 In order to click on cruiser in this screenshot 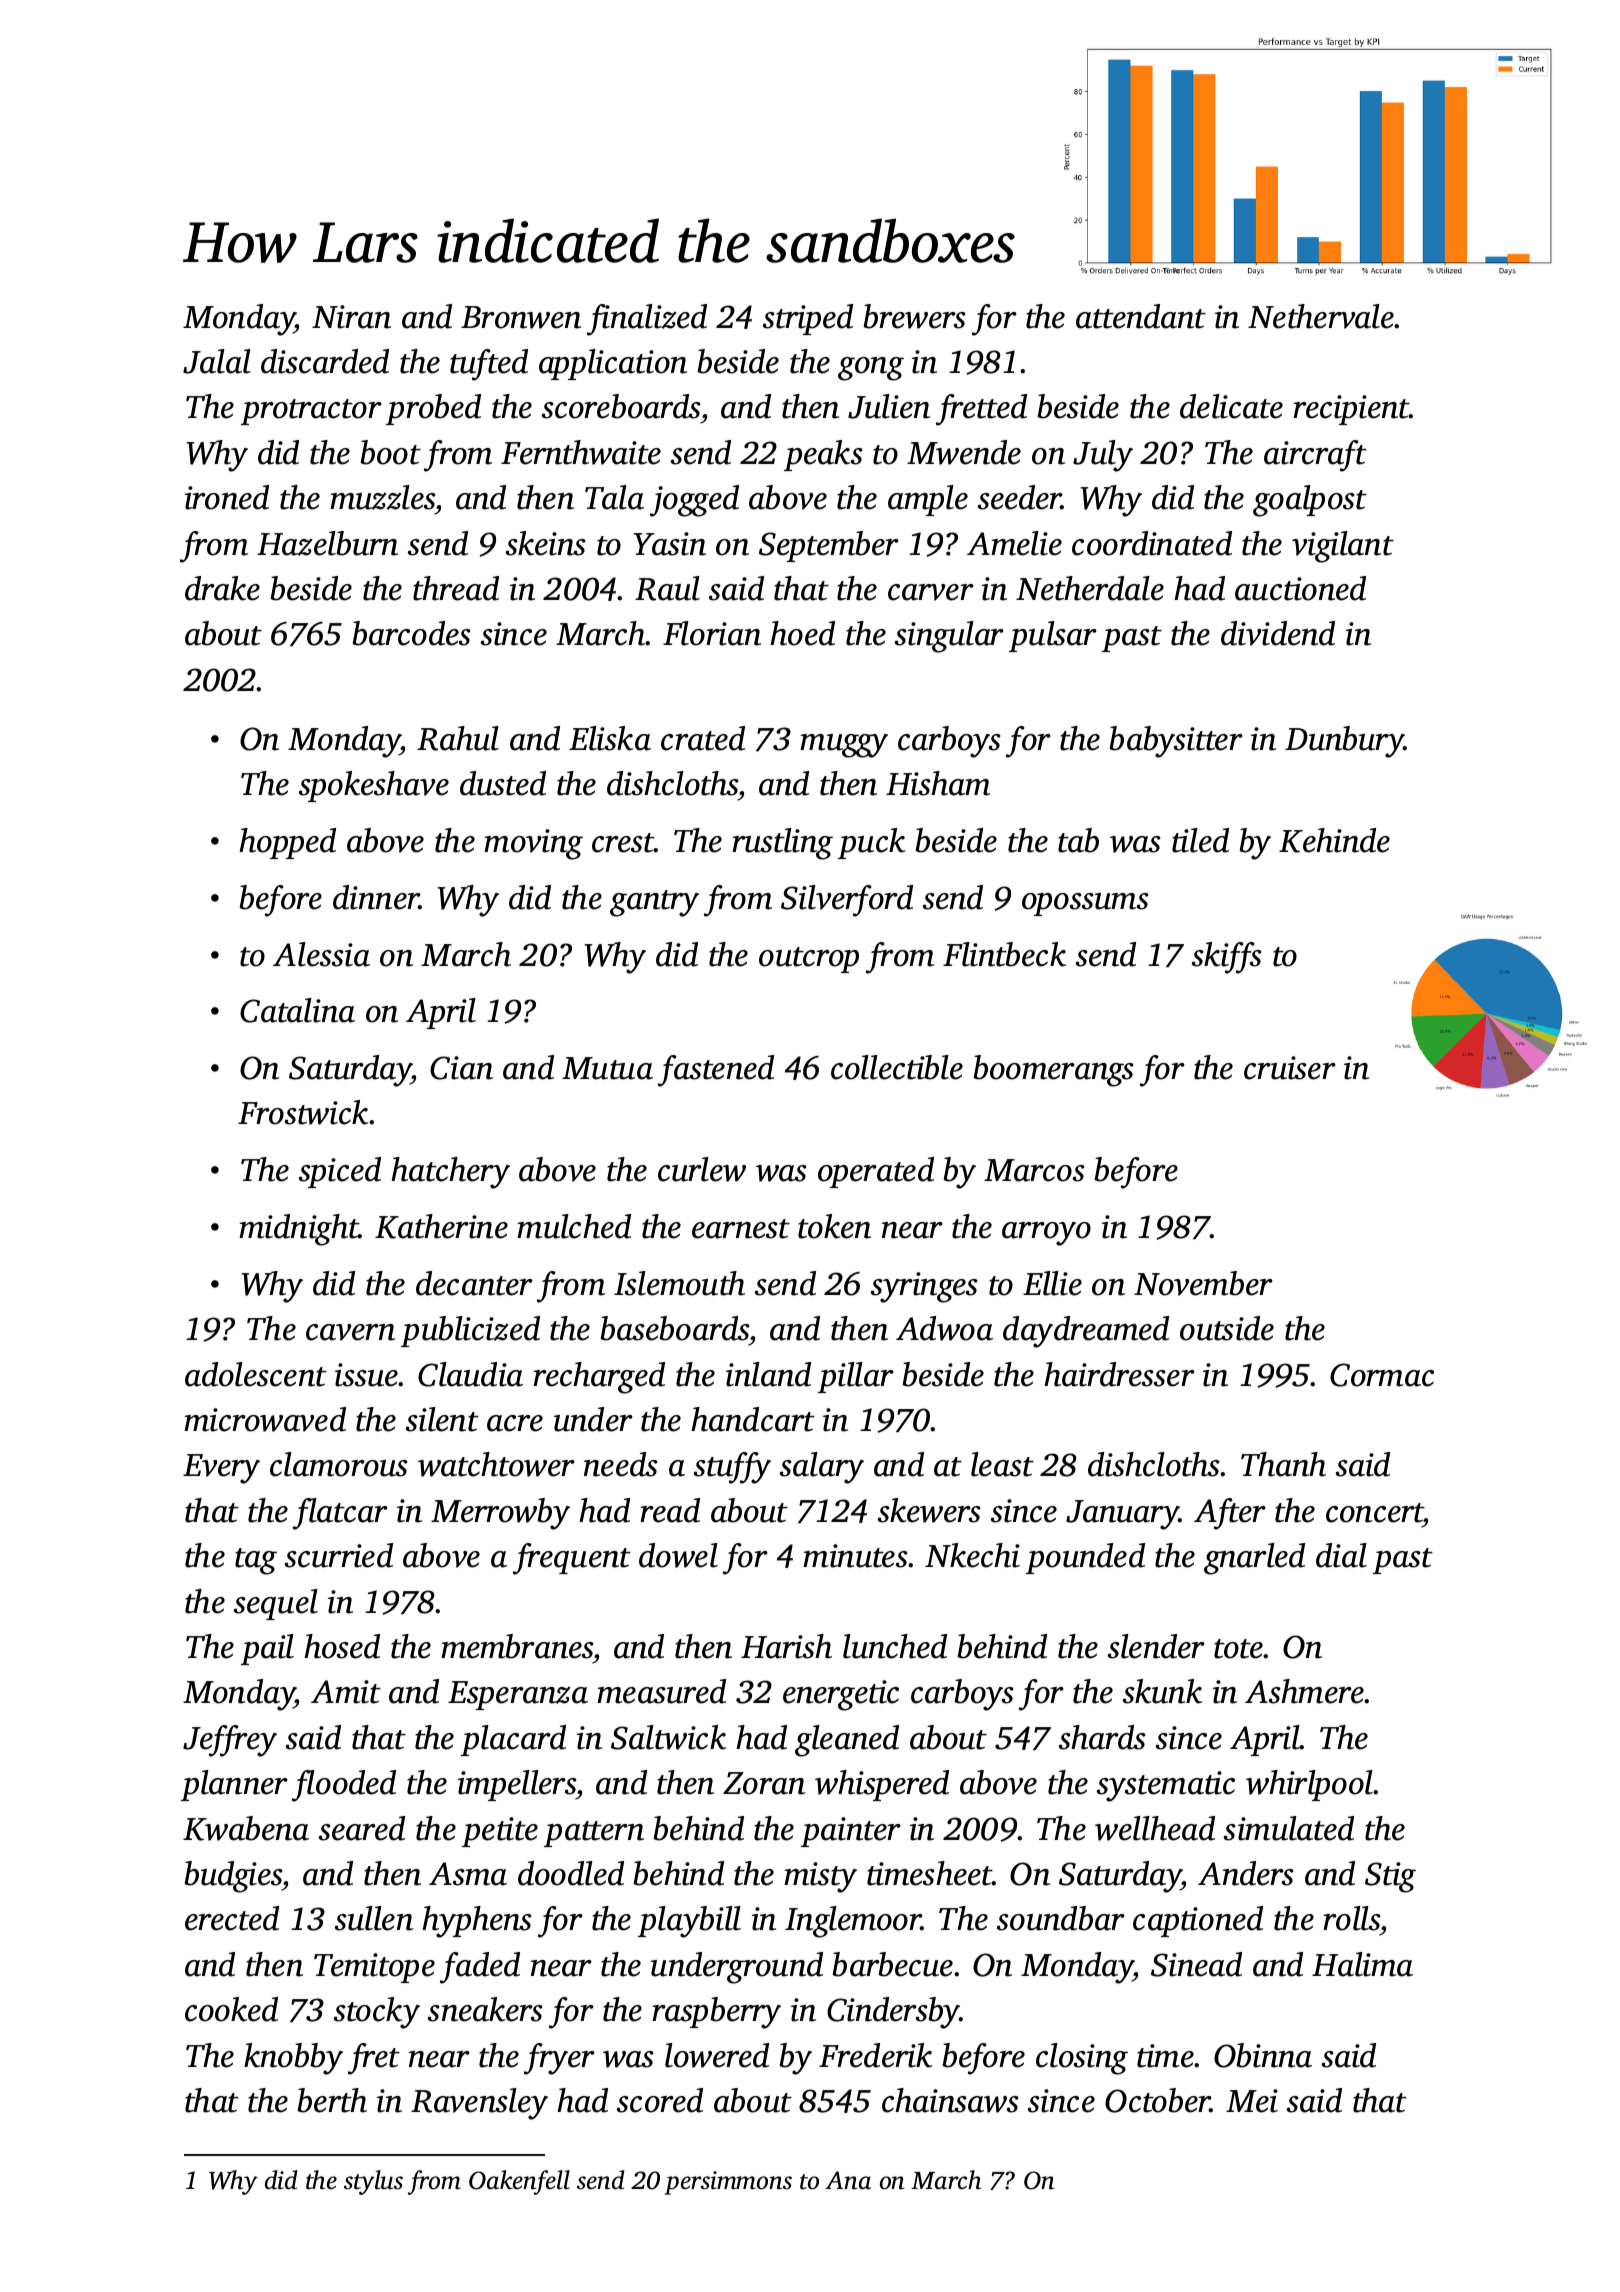, I will do `click(1290, 1068)`.
